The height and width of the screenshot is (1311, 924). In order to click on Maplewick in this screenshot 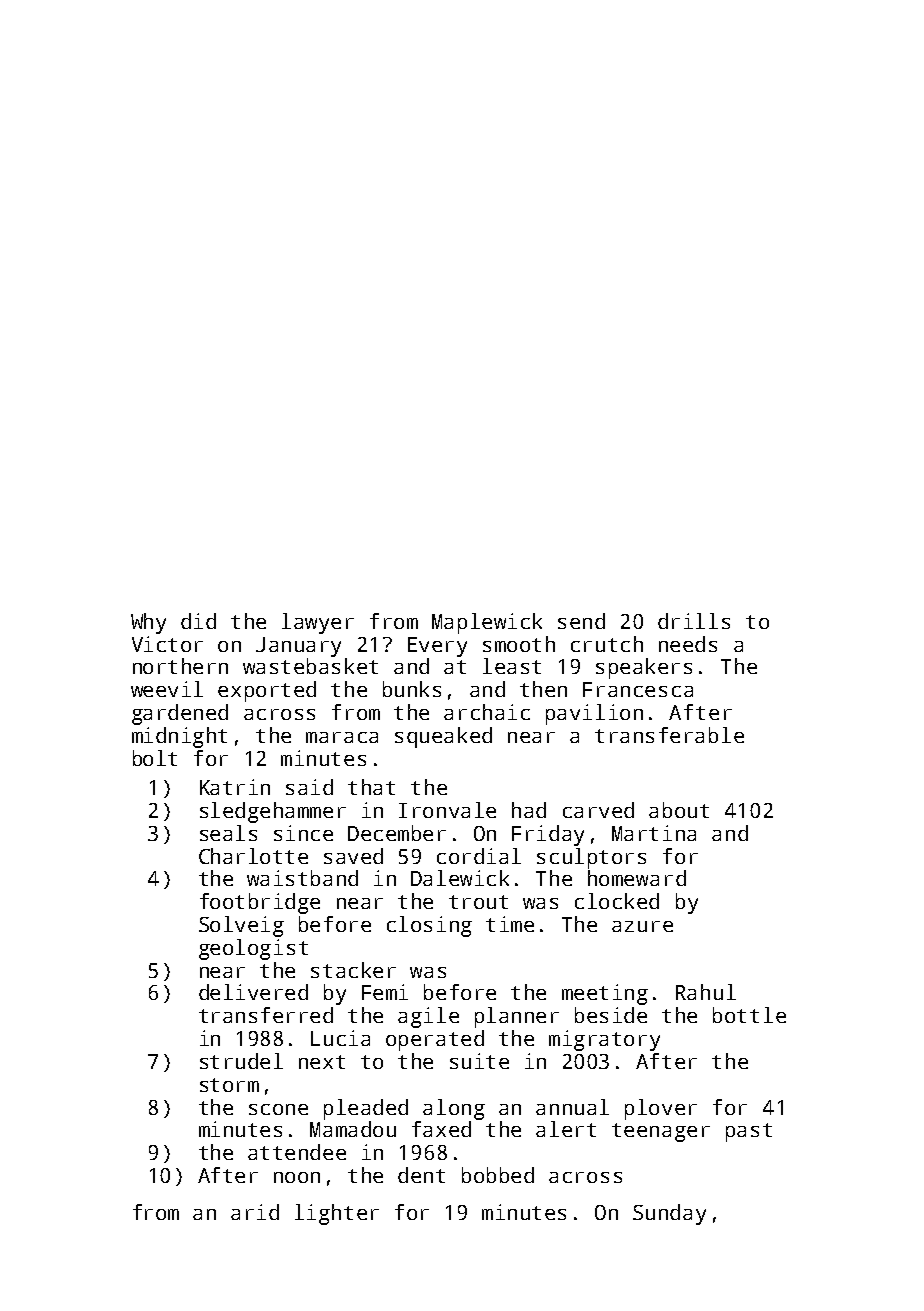, I will do `click(487, 623)`.
